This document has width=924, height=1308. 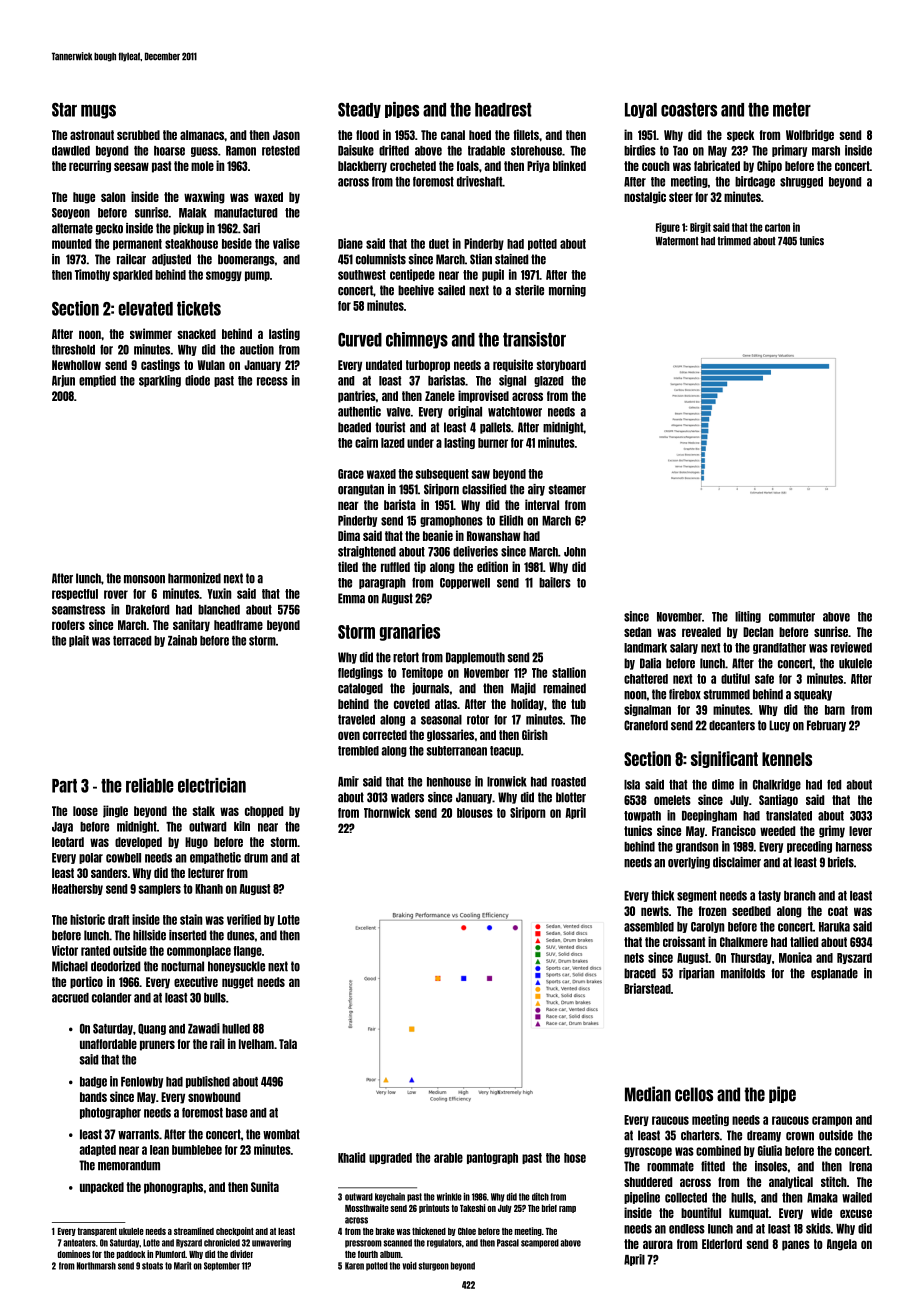 I want to click on sparkling, so click(x=160, y=381).
